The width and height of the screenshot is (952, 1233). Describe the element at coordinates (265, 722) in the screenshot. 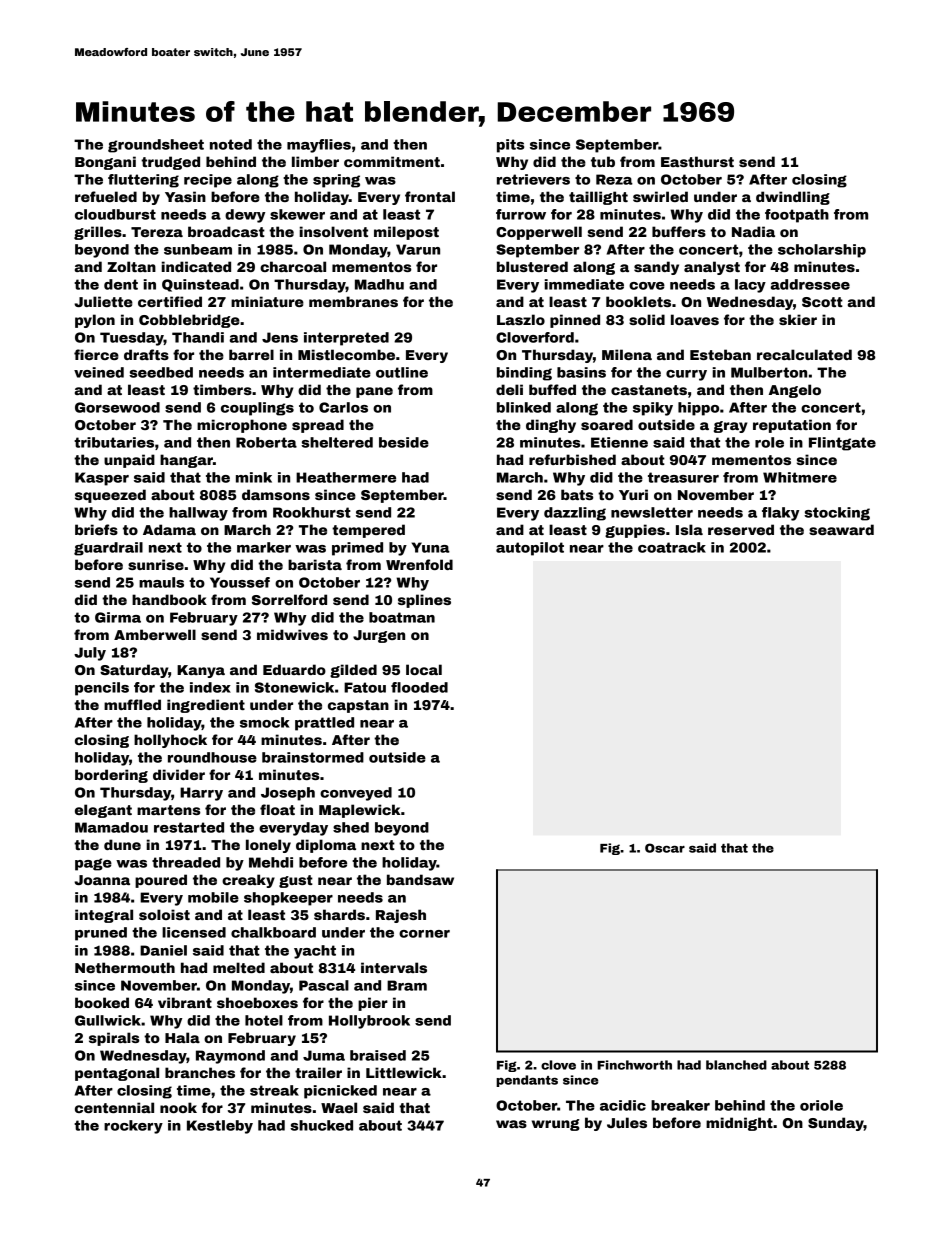

I see `smock` at that location.
